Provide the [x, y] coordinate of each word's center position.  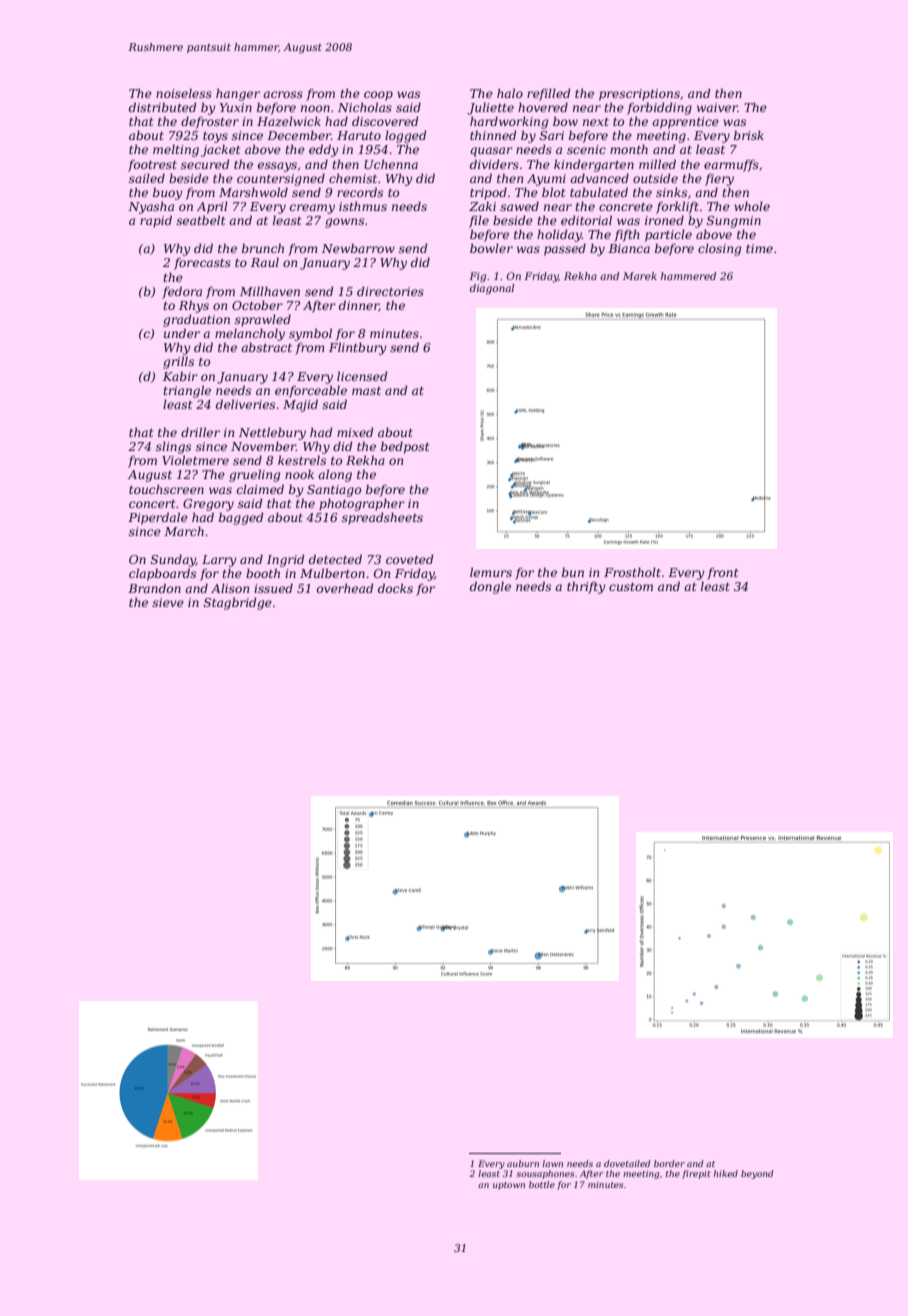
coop [378, 96]
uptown [509, 1186]
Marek [640, 276]
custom [631, 587]
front [722, 574]
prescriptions [639, 95]
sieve [168, 602]
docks [395, 588]
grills [178, 362]
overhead [345, 588]
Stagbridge [238, 603]
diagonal [492, 289]
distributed [163, 107]
